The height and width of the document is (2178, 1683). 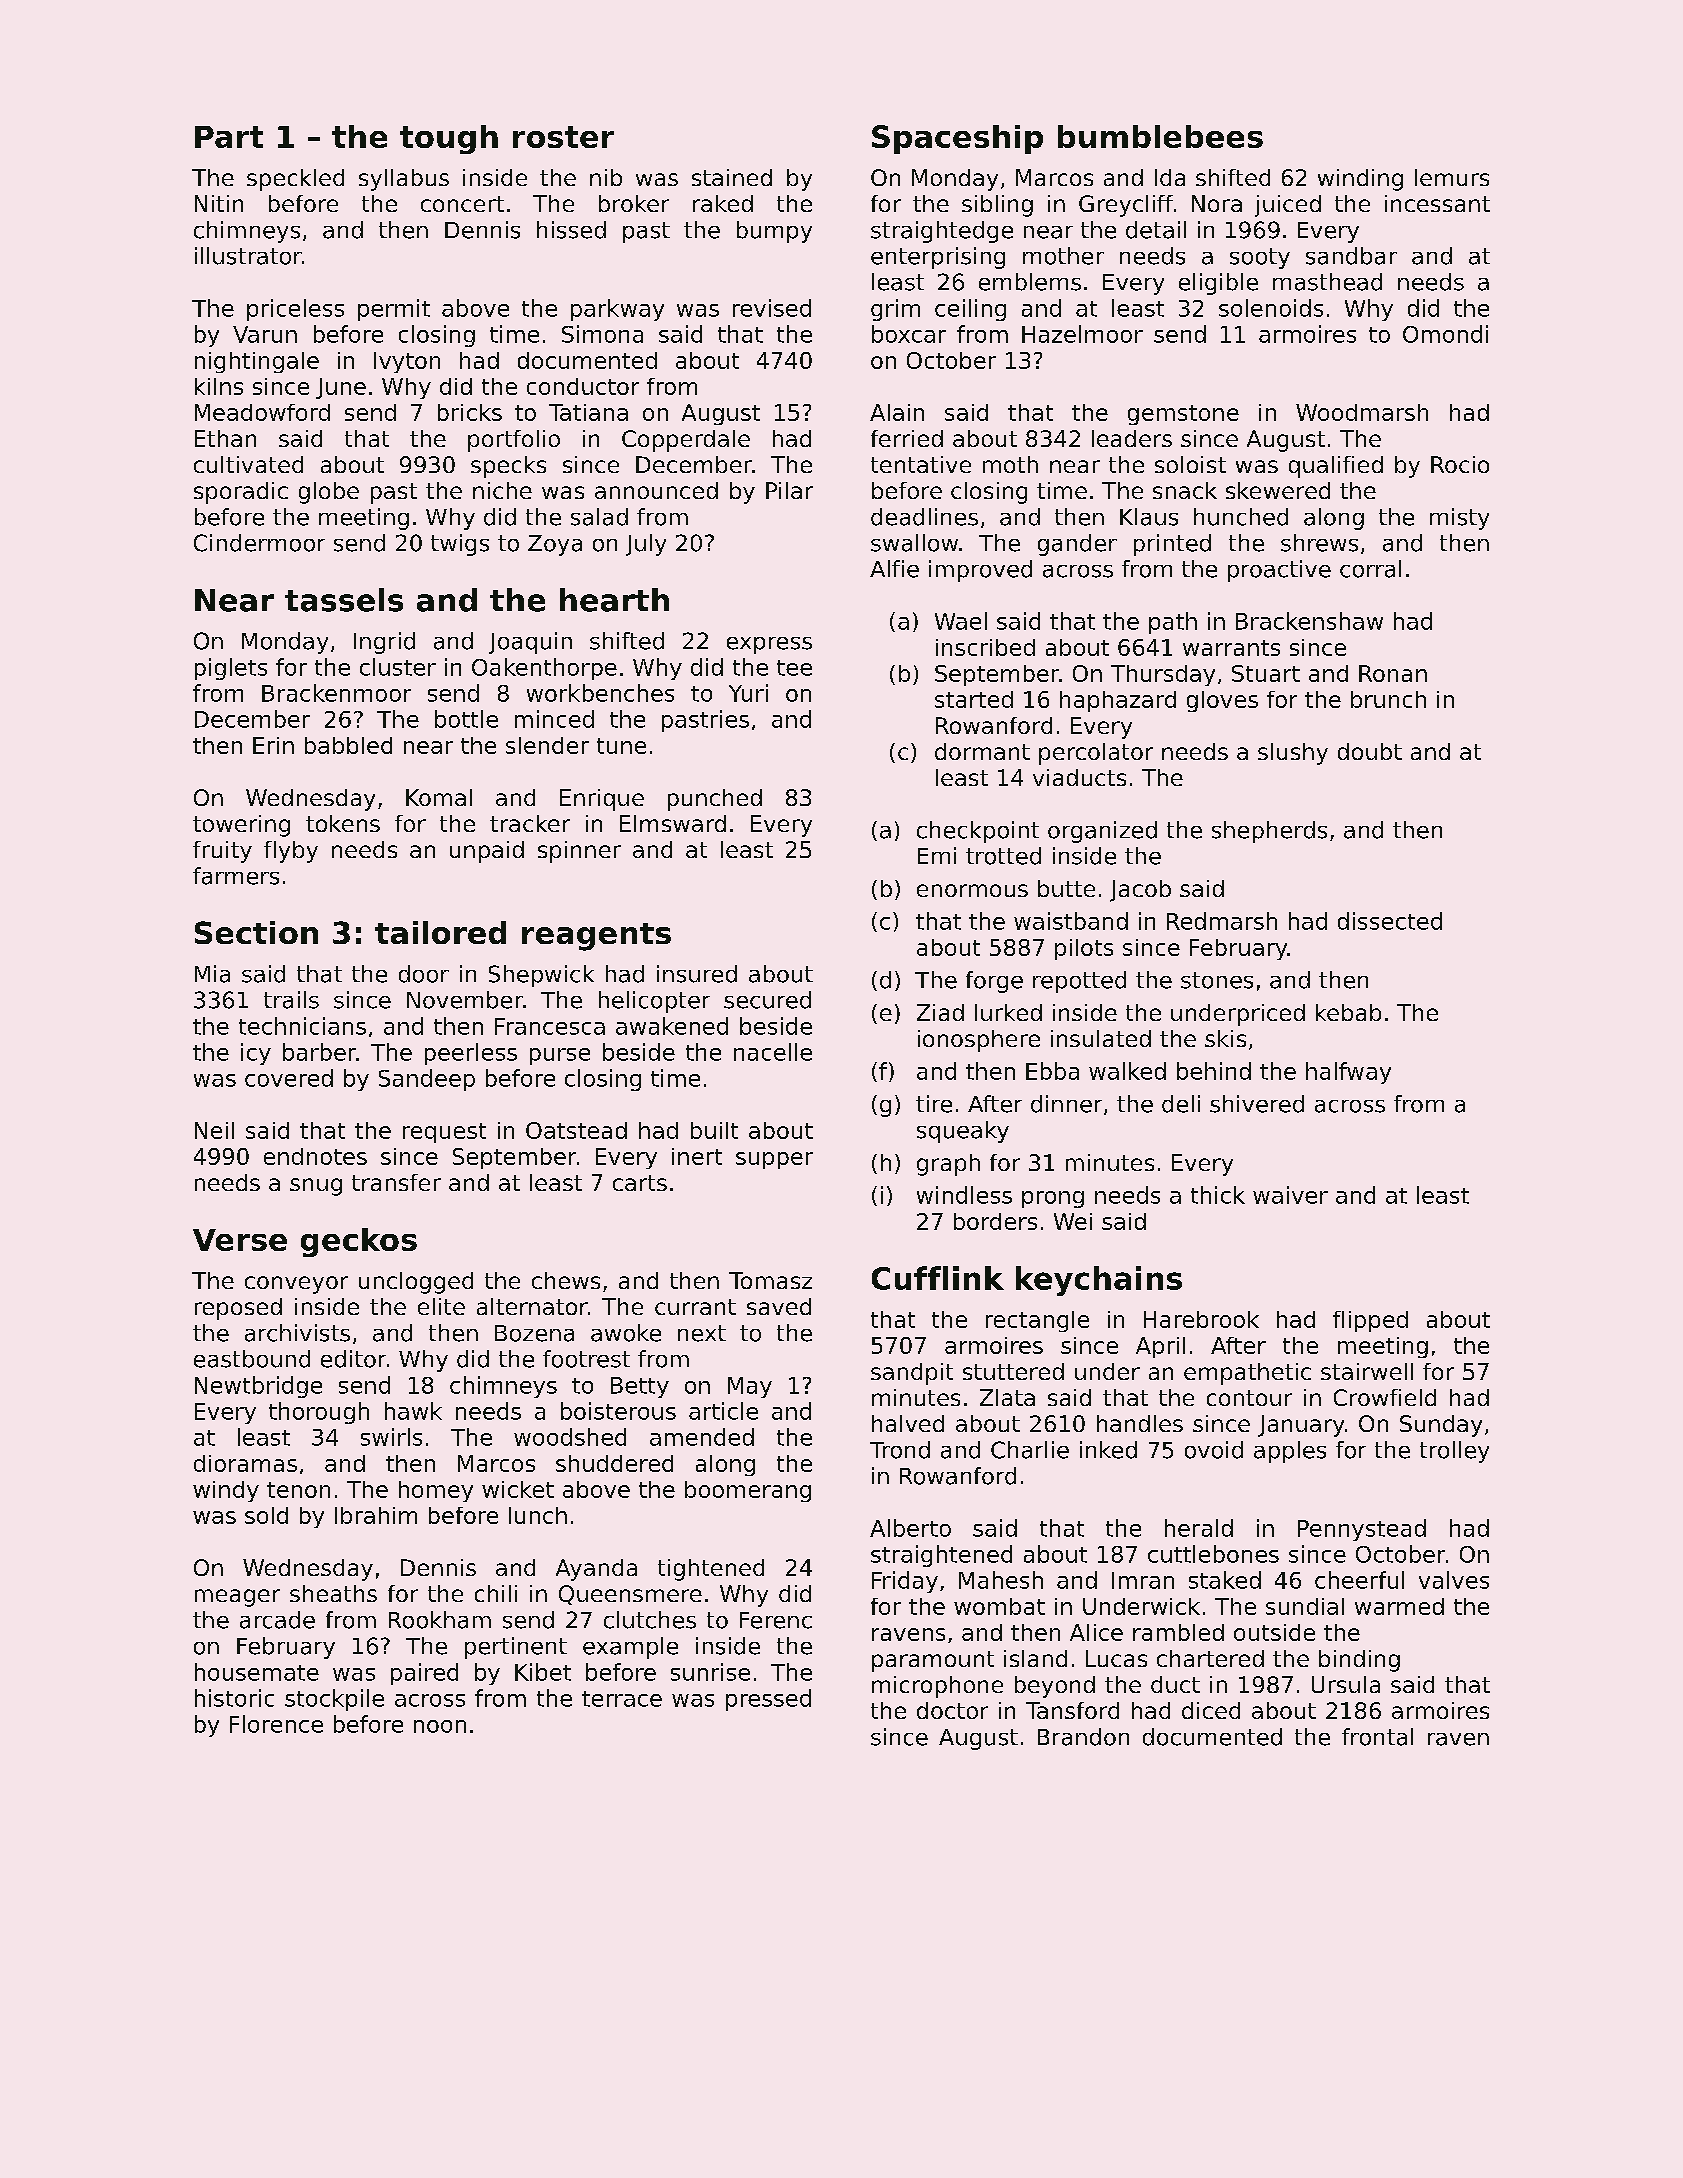 What do you see at coordinates (440, 1726) in the document?
I see `noon` at bounding box center [440, 1726].
